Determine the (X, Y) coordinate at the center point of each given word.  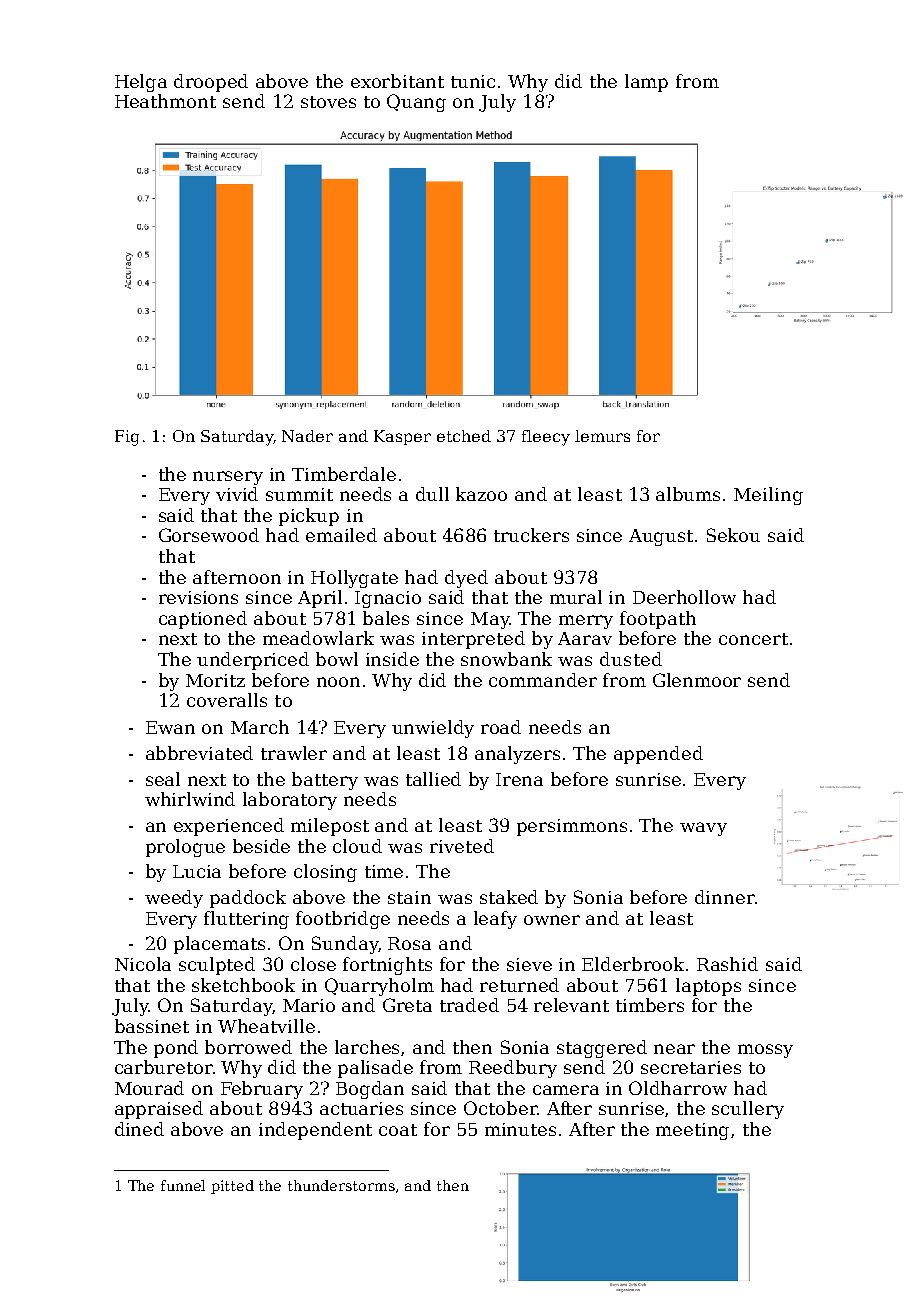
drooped (211, 83)
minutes (520, 1129)
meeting (692, 1131)
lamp (646, 83)
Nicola (143, 964)
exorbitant (397, 81)
